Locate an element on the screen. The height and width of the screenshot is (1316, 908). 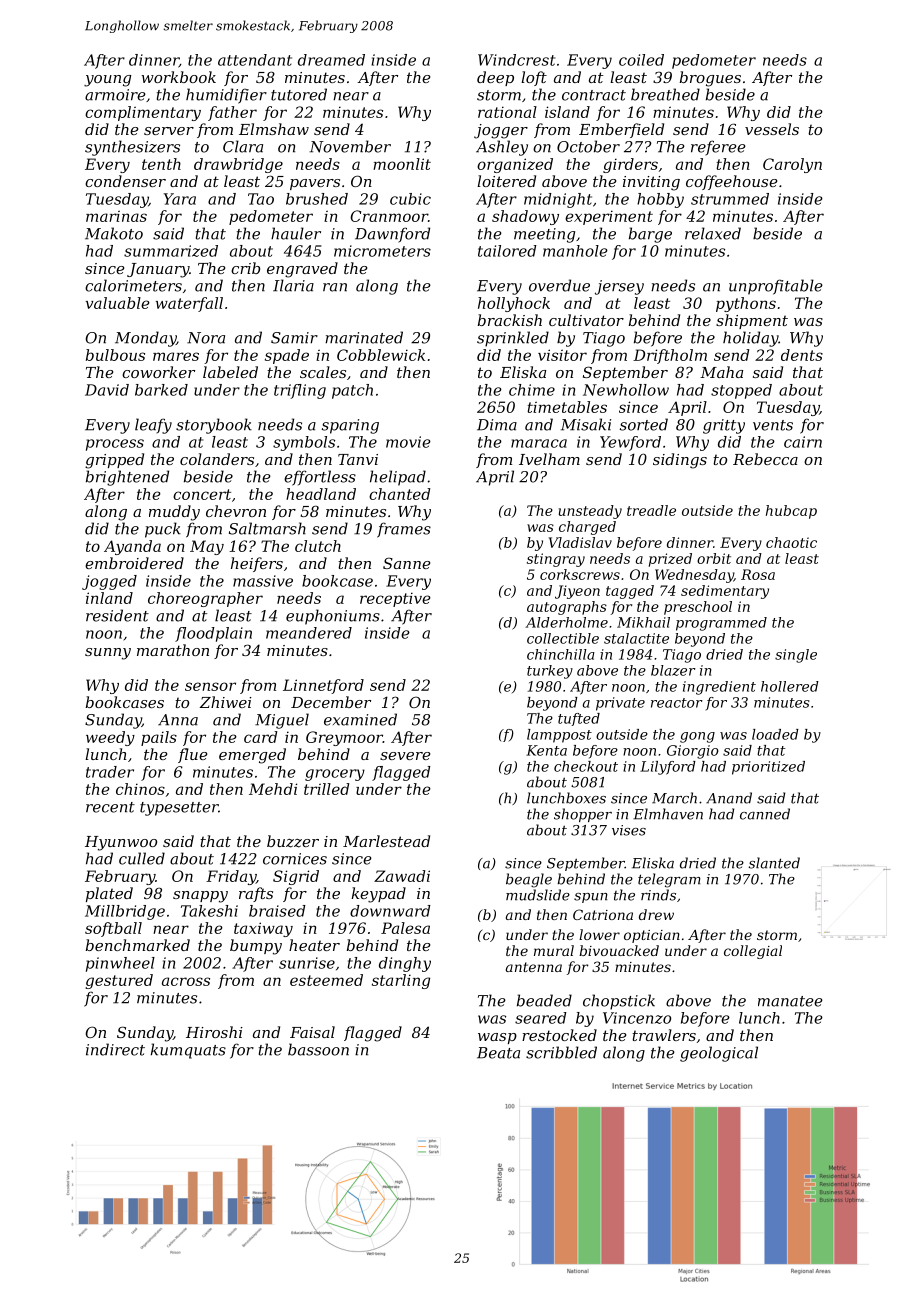
Yewford is located at coordinates (630, 443).
